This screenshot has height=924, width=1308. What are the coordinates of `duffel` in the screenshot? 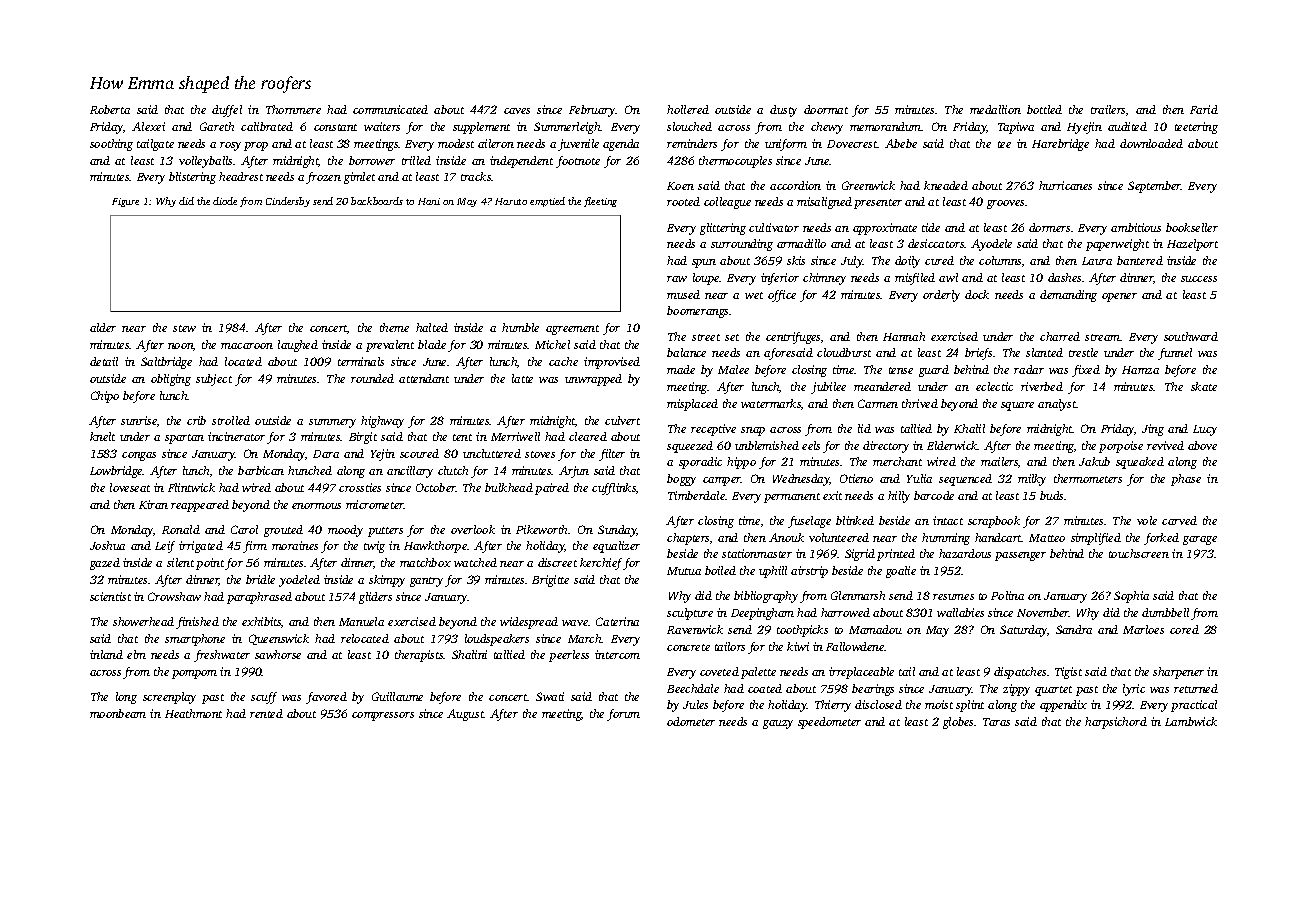 It's located at (227, 111).
